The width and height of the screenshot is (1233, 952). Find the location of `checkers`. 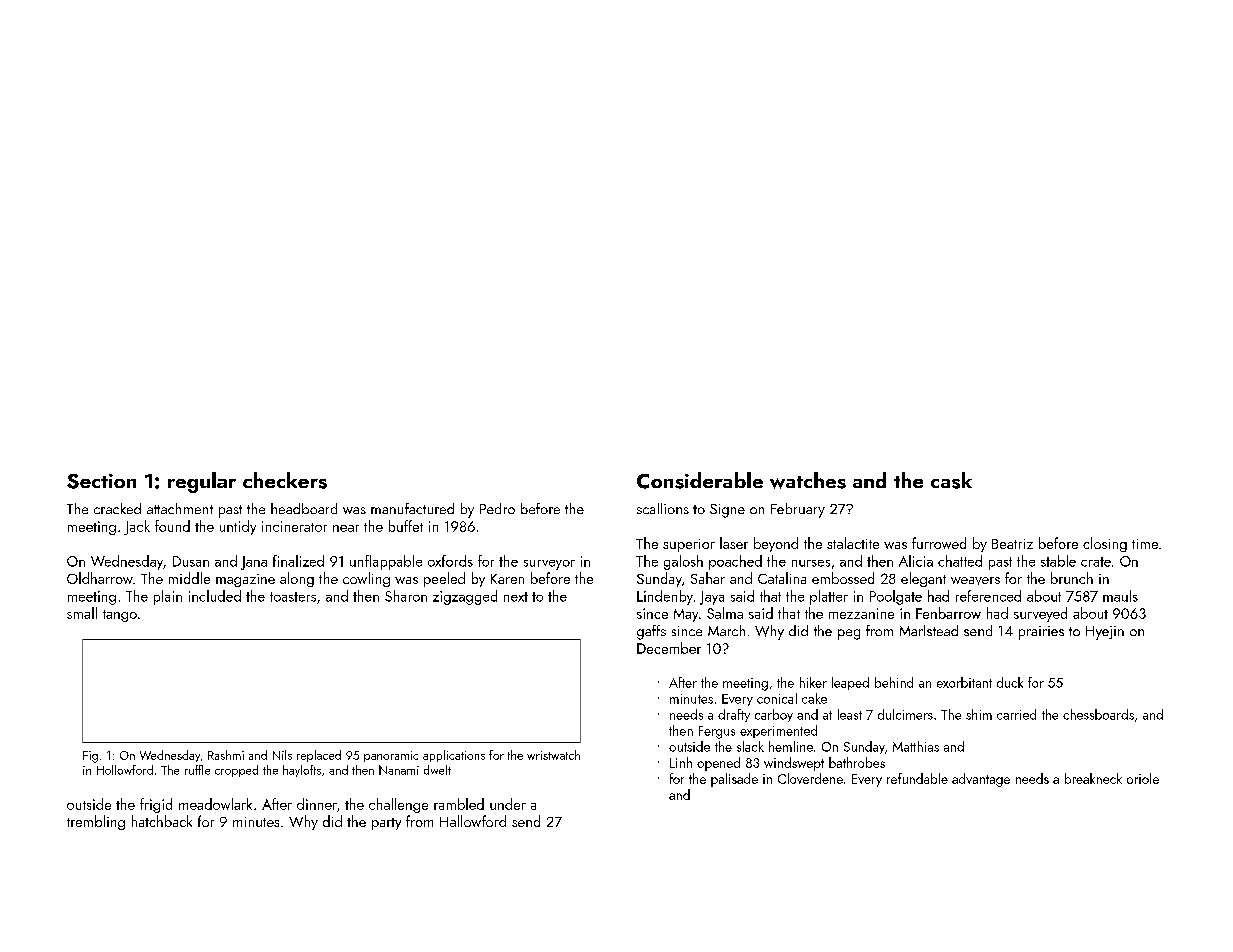

checkers is located at coordinates (285, 480).
